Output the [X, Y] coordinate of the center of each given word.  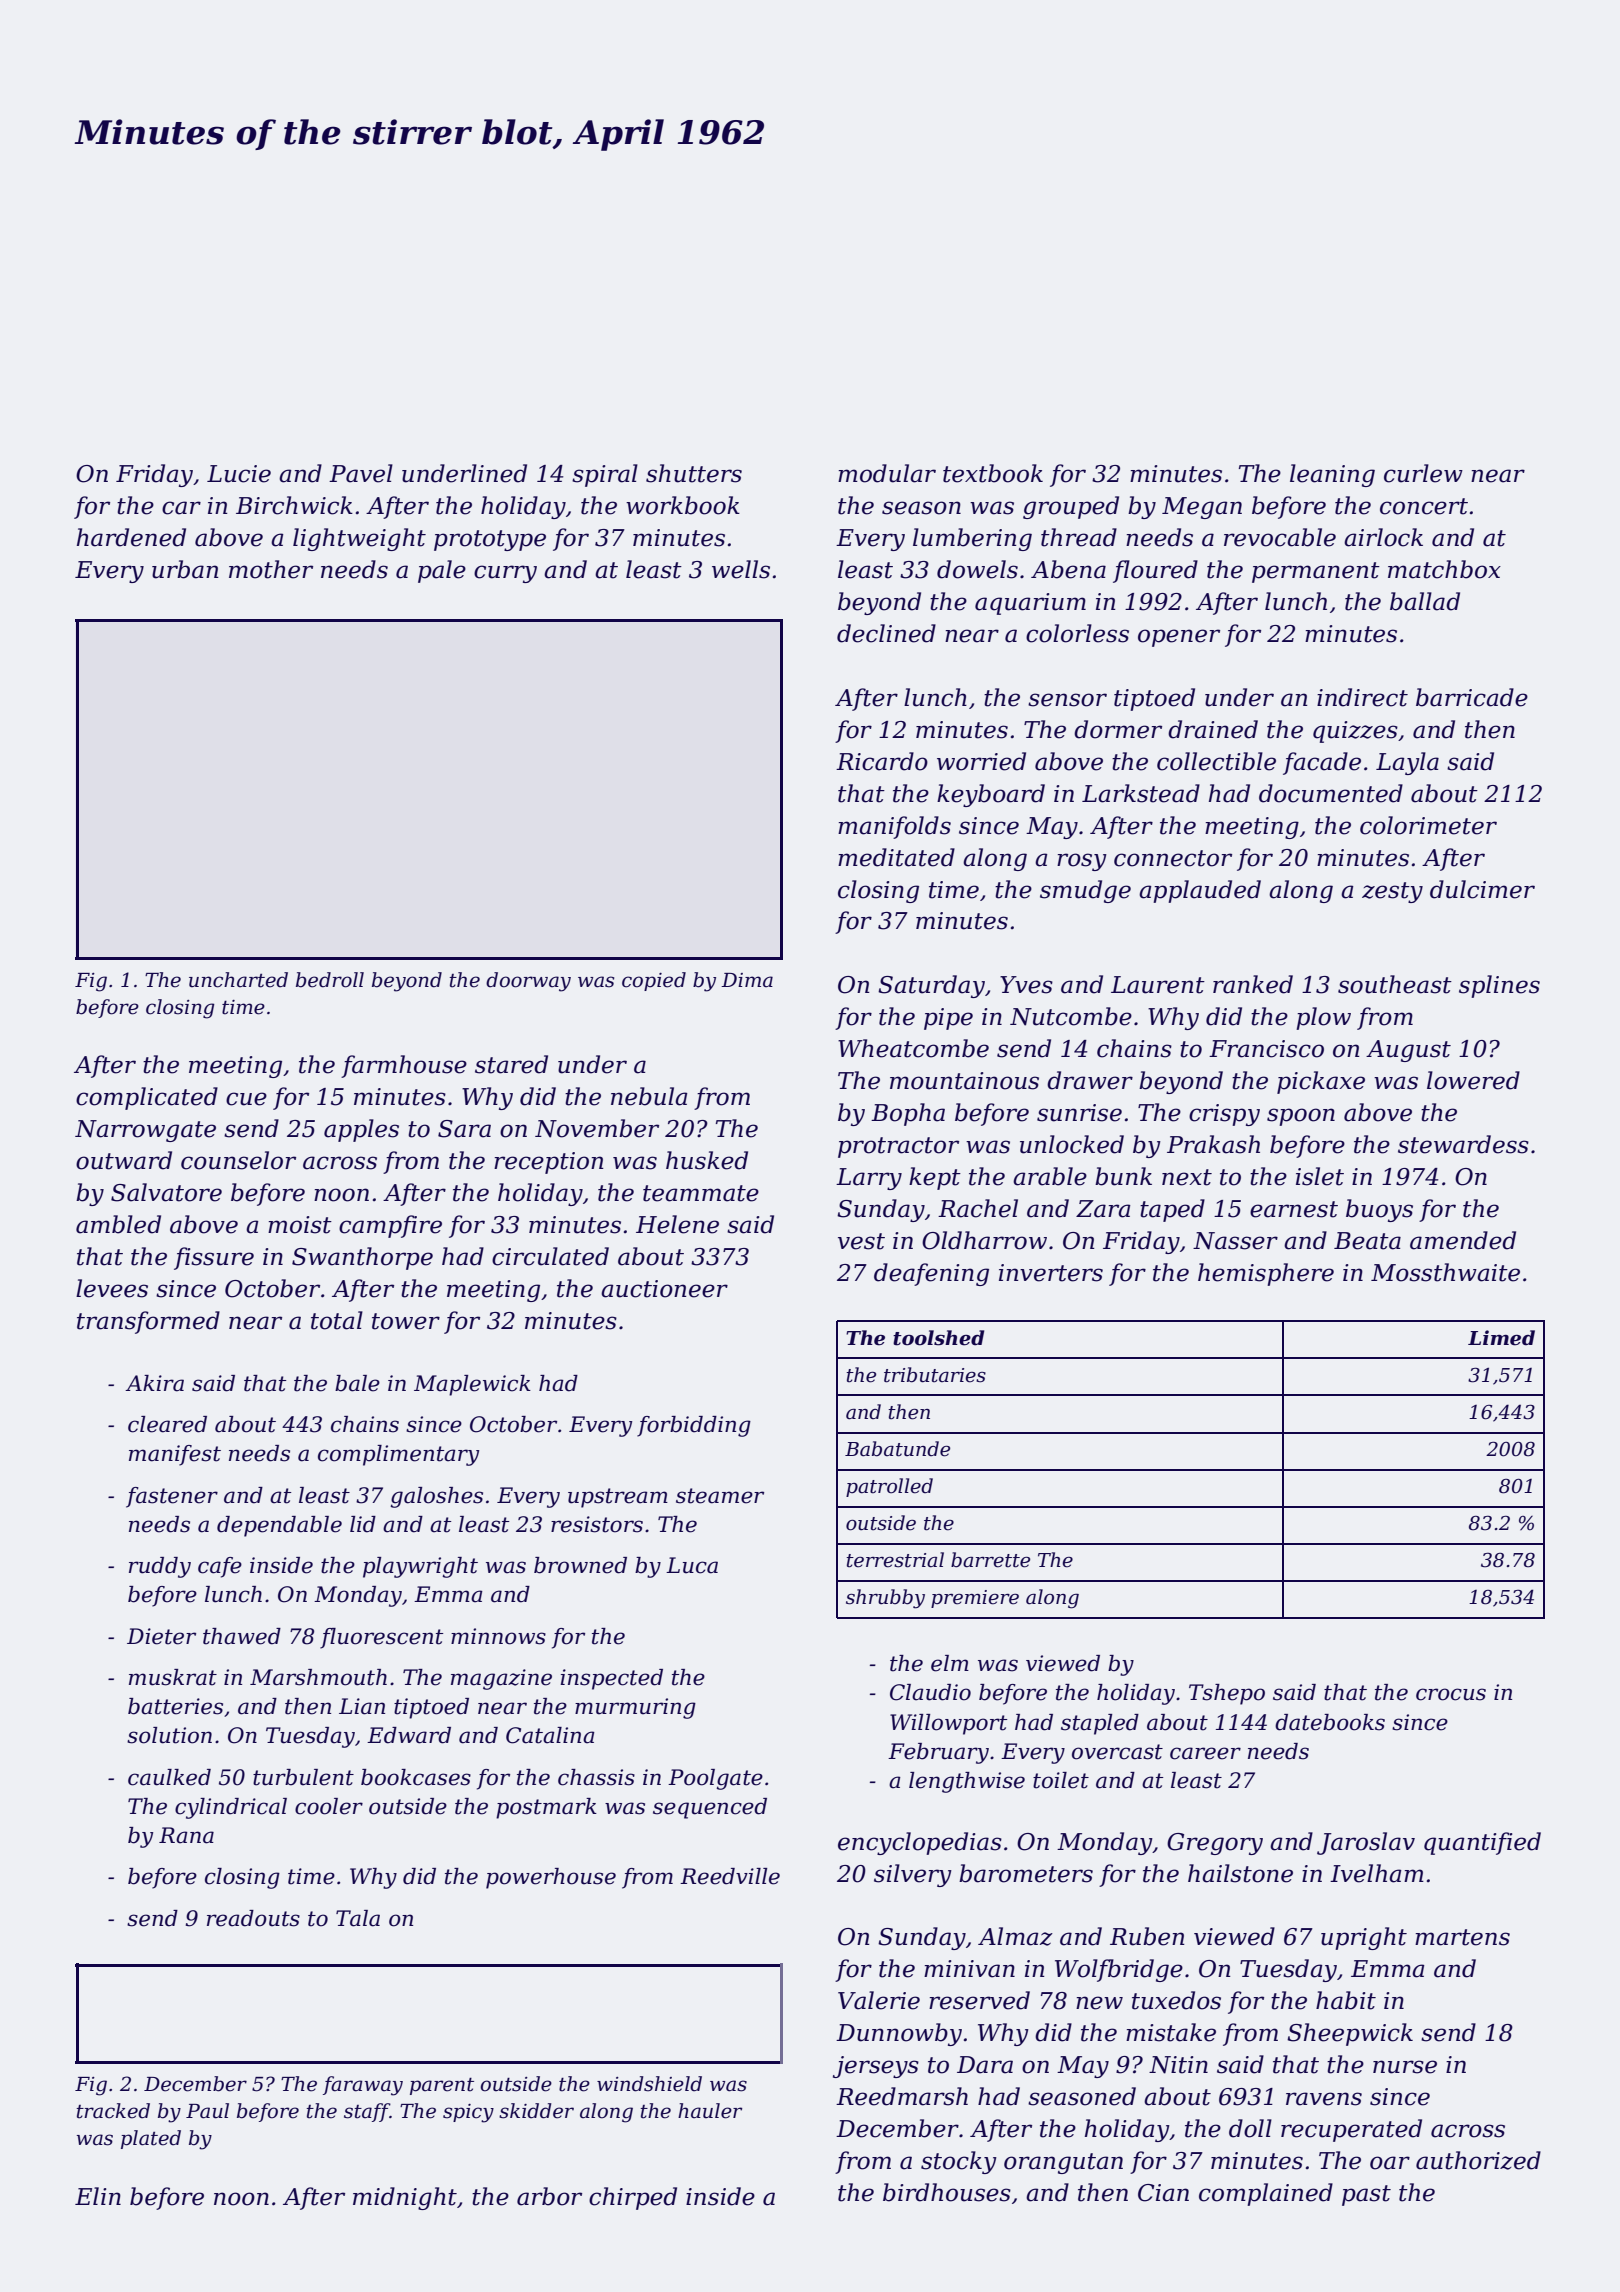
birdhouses [947, 2192]
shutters [694, 473]
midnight [405, 2198]
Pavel [361, 473]
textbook [993, 473]
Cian [1163, 2193]
